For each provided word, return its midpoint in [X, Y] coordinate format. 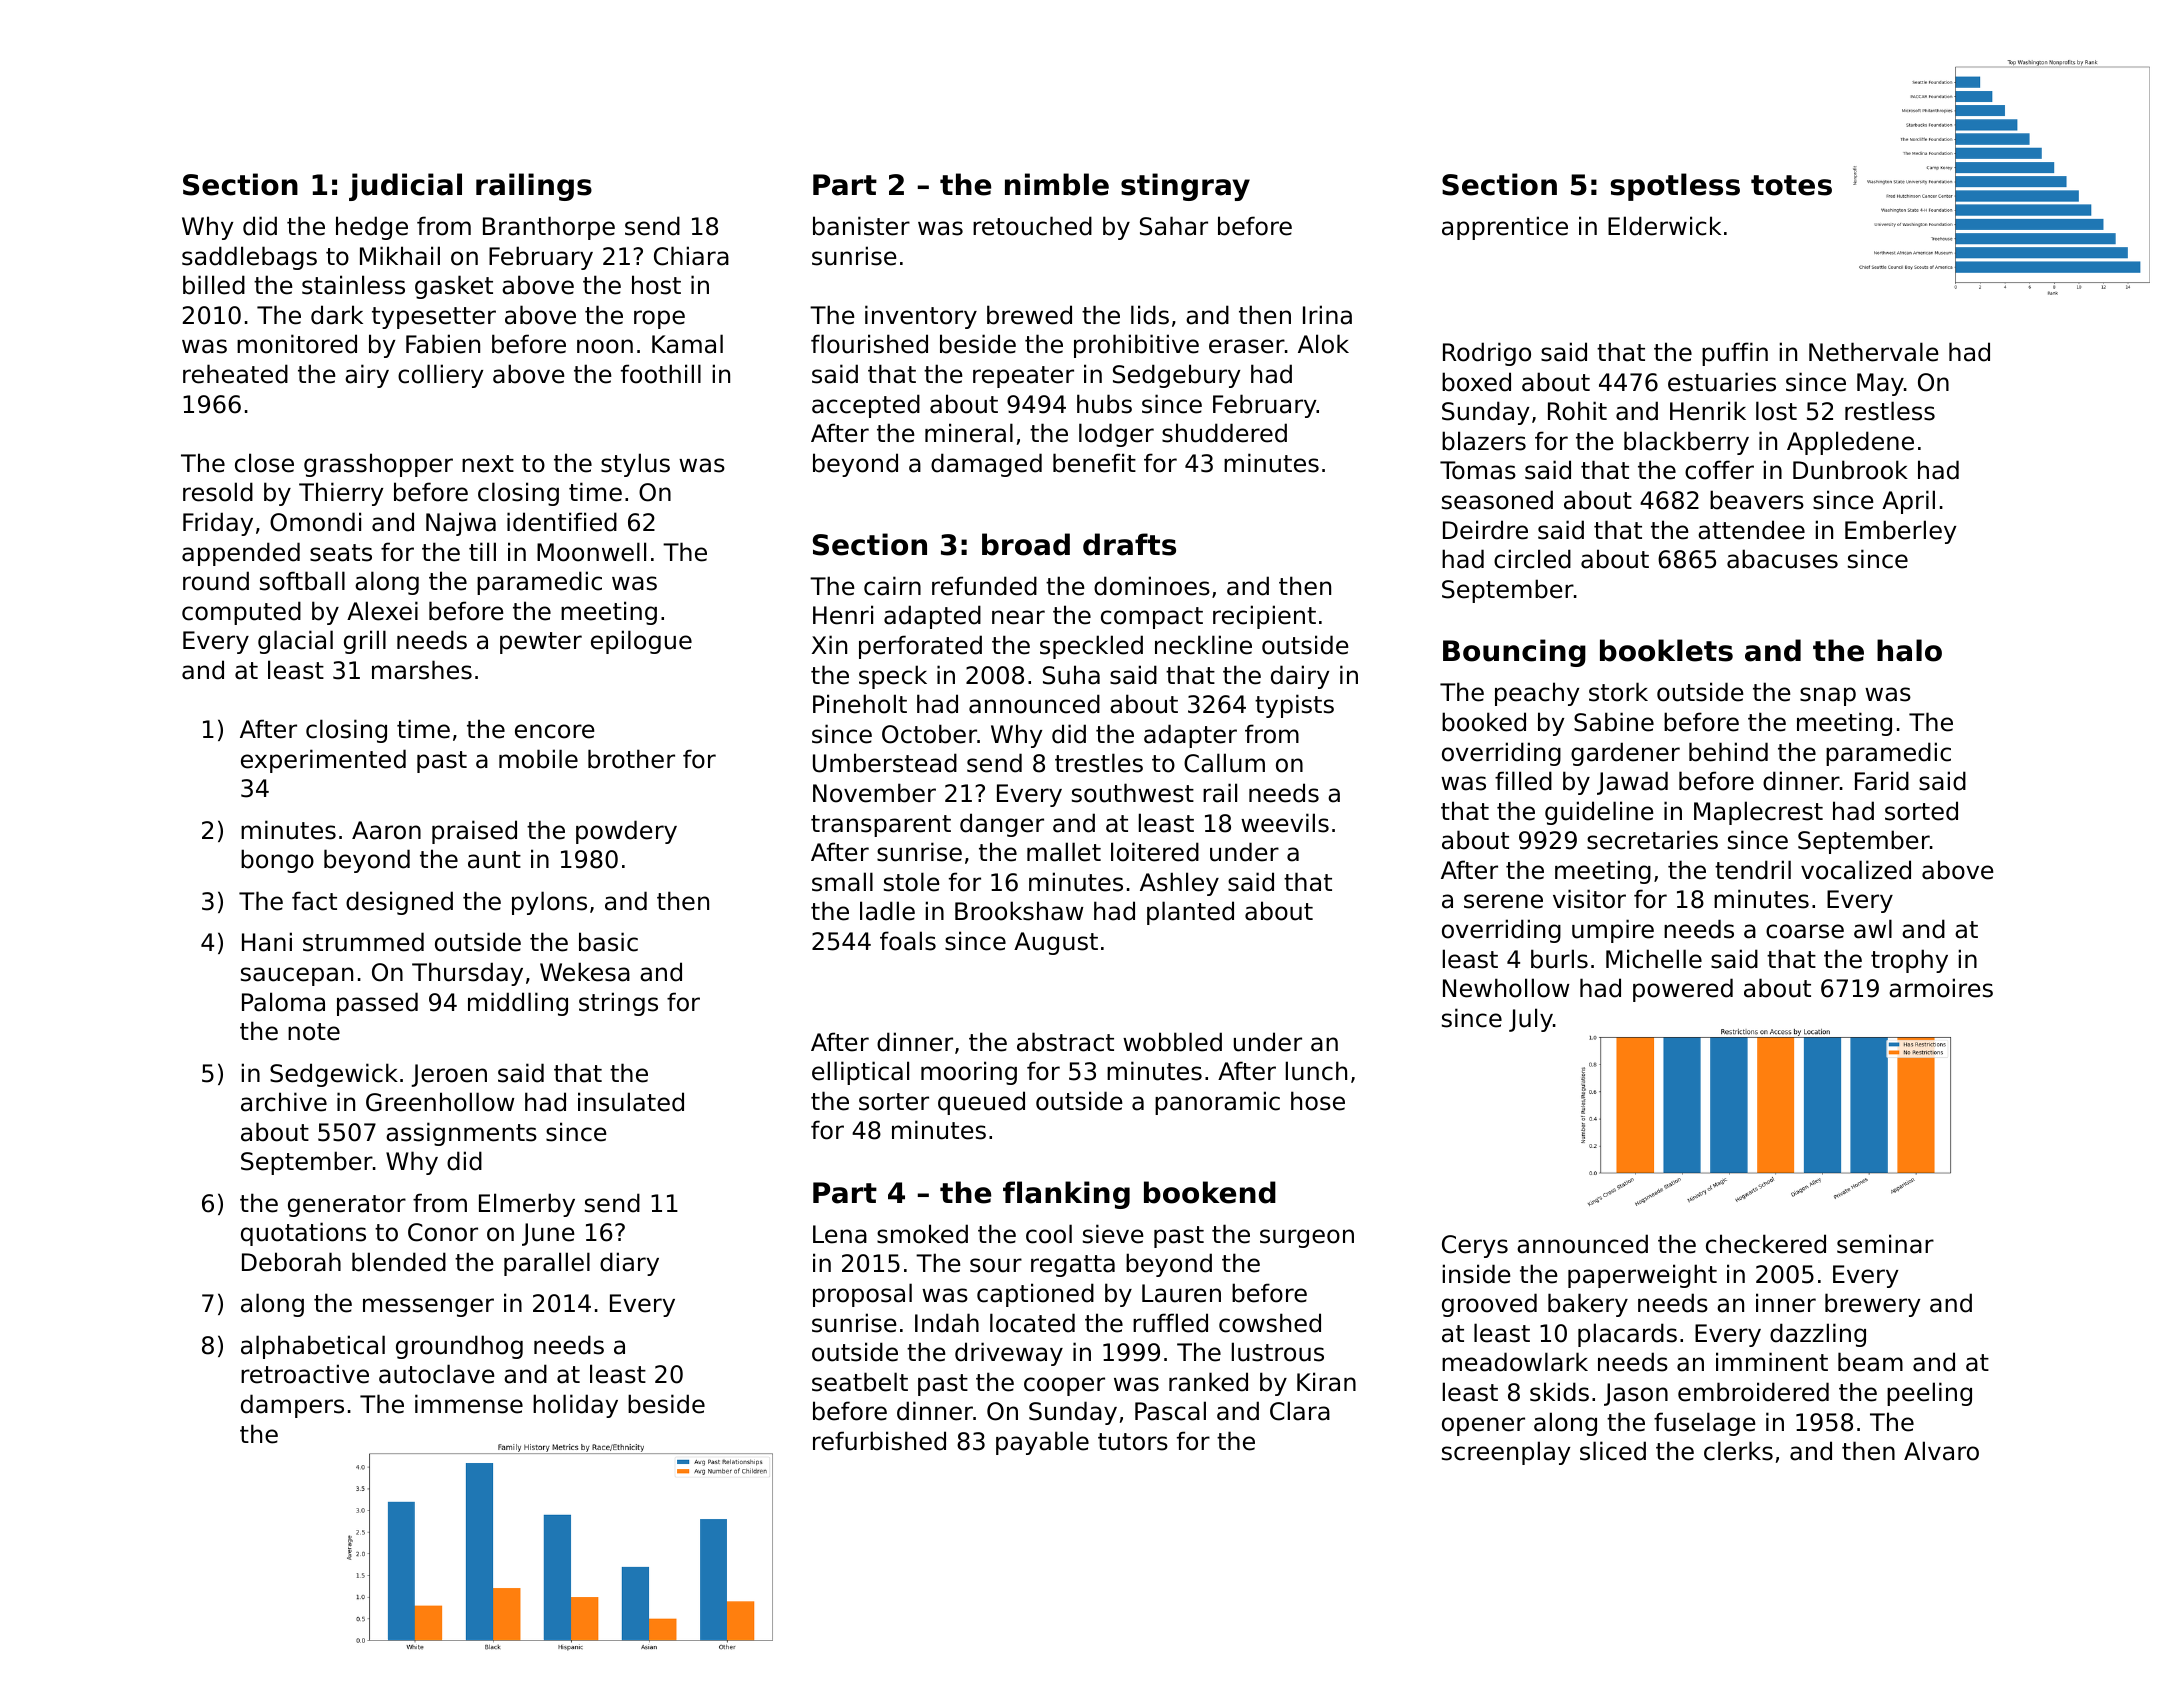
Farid [1882, 781]
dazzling [1818, 1335]
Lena [840, 1234]
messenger [428, 1307]
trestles [1099, 763]
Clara [1300, 1411]
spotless [1675, 187]
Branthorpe [549, 228]
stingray [1185, 187]
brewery [1872, 1305]
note [314, 1032]
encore [554, 731]
